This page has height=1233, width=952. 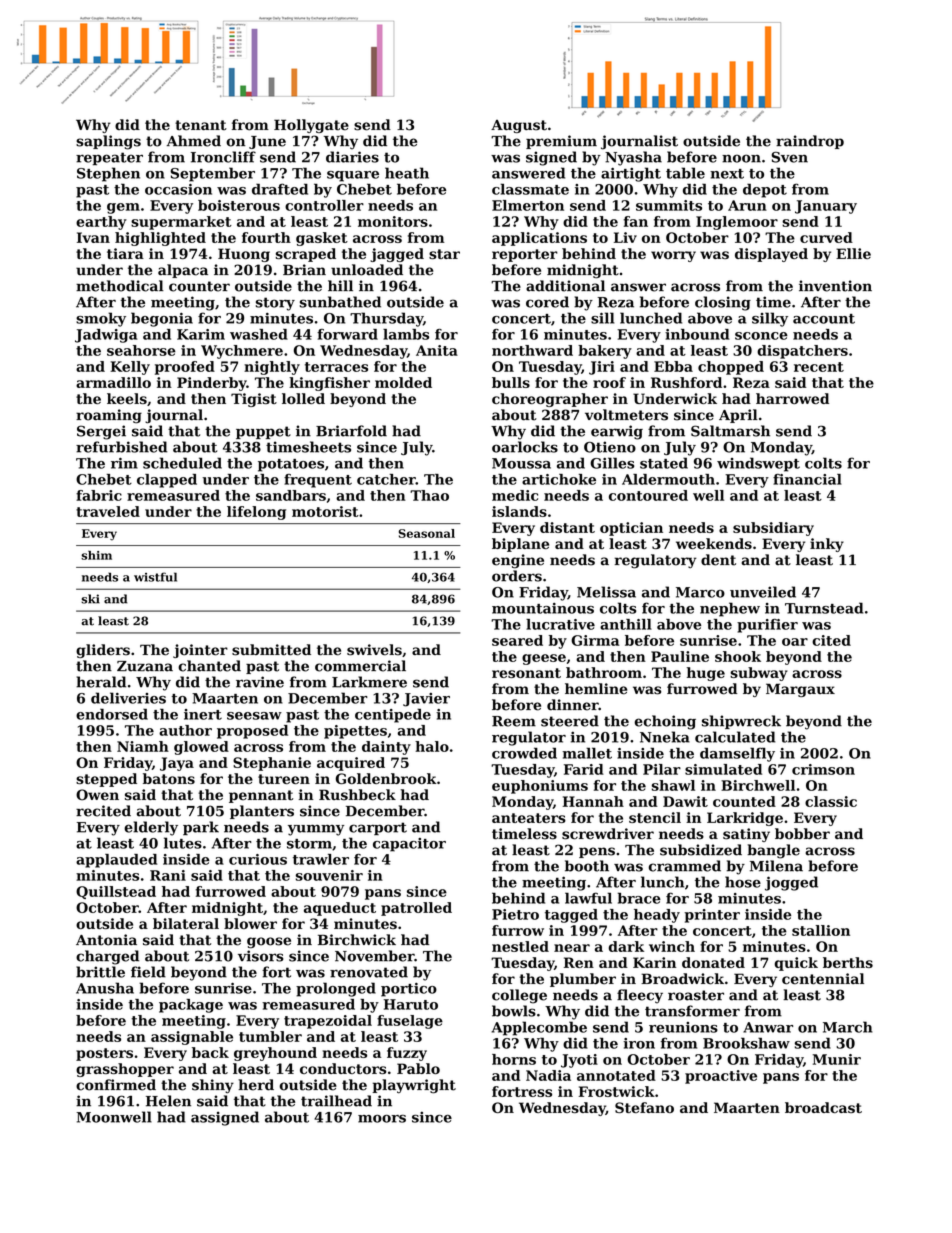 I want to click on Hollygate, so click(x=311, y=126).
